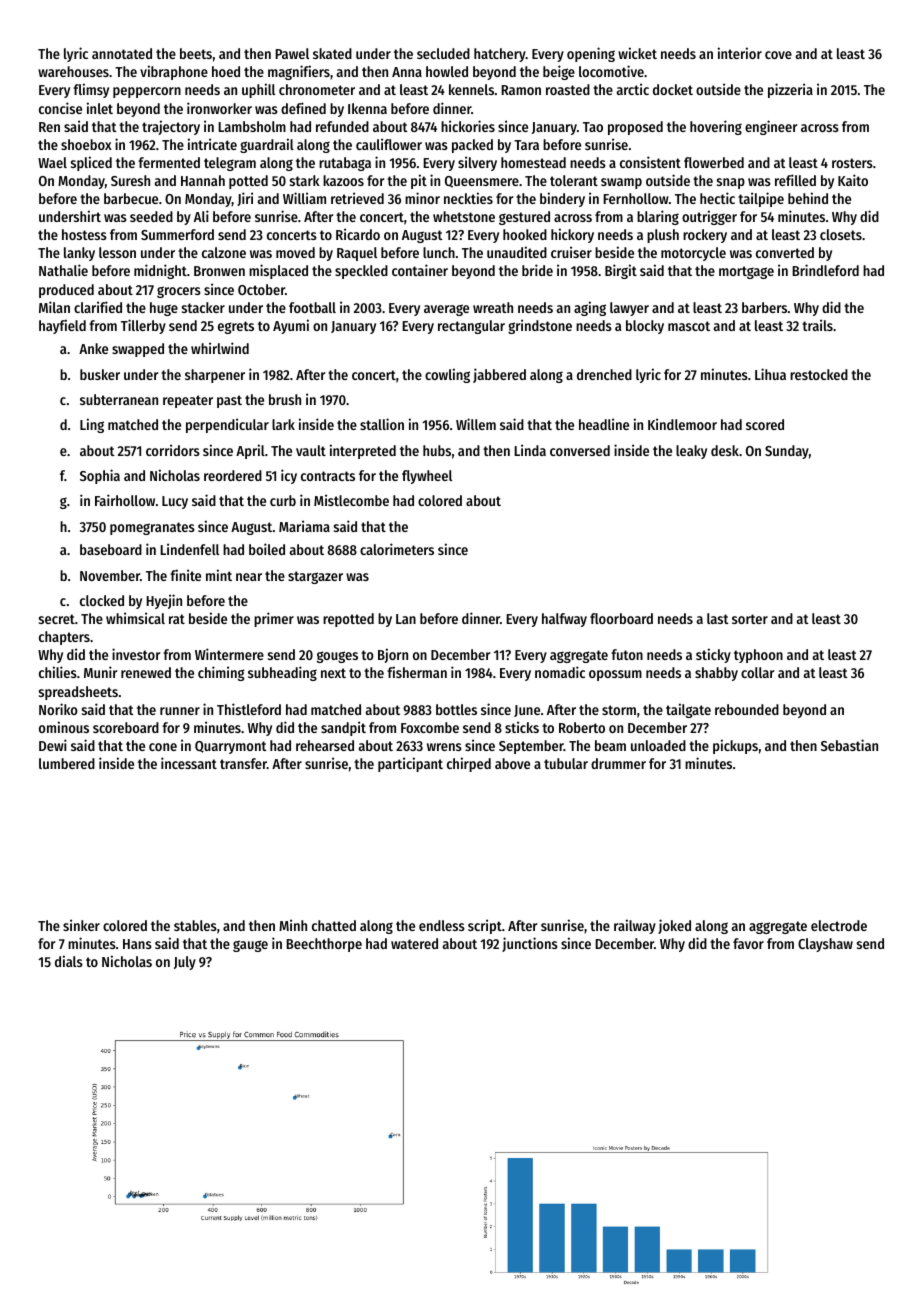 The image size is (924, 1308). What do you see at coordinates (839, 925) in the image?
I see `electrode` at bounding box center [839, 925].
